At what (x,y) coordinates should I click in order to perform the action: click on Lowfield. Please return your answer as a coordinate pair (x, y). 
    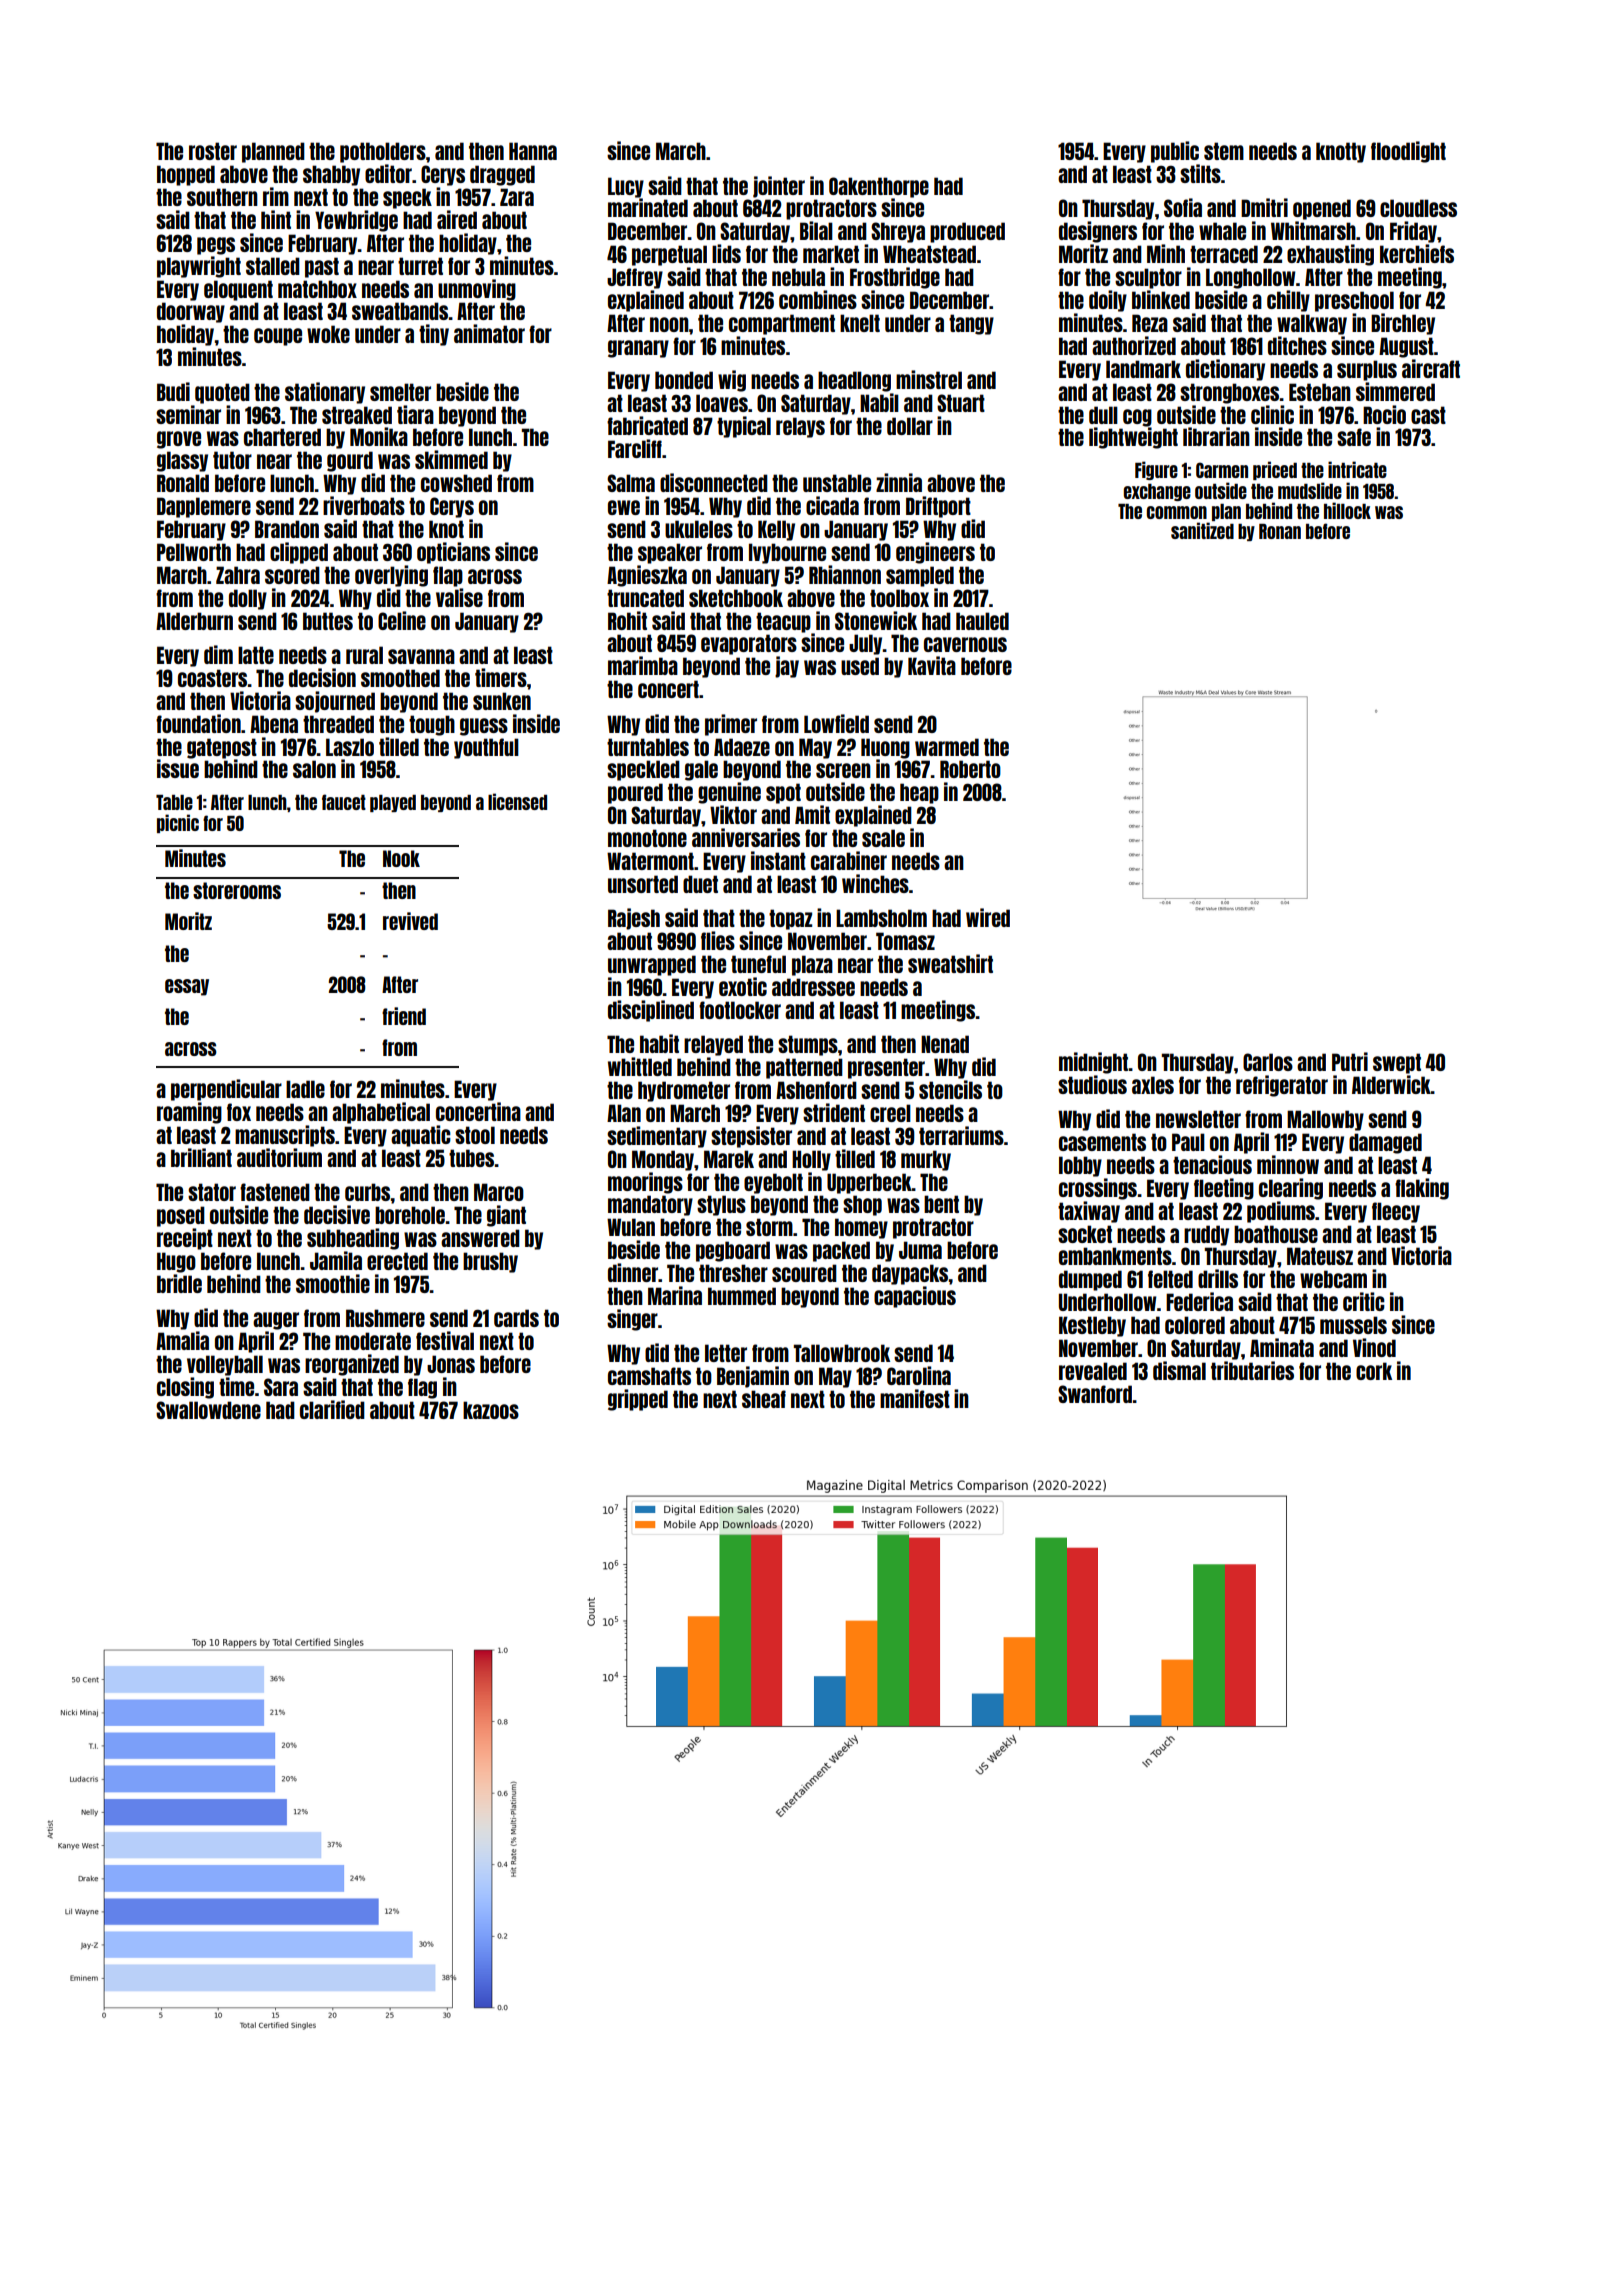
    Looking at the image, I should click on (836, 723).
